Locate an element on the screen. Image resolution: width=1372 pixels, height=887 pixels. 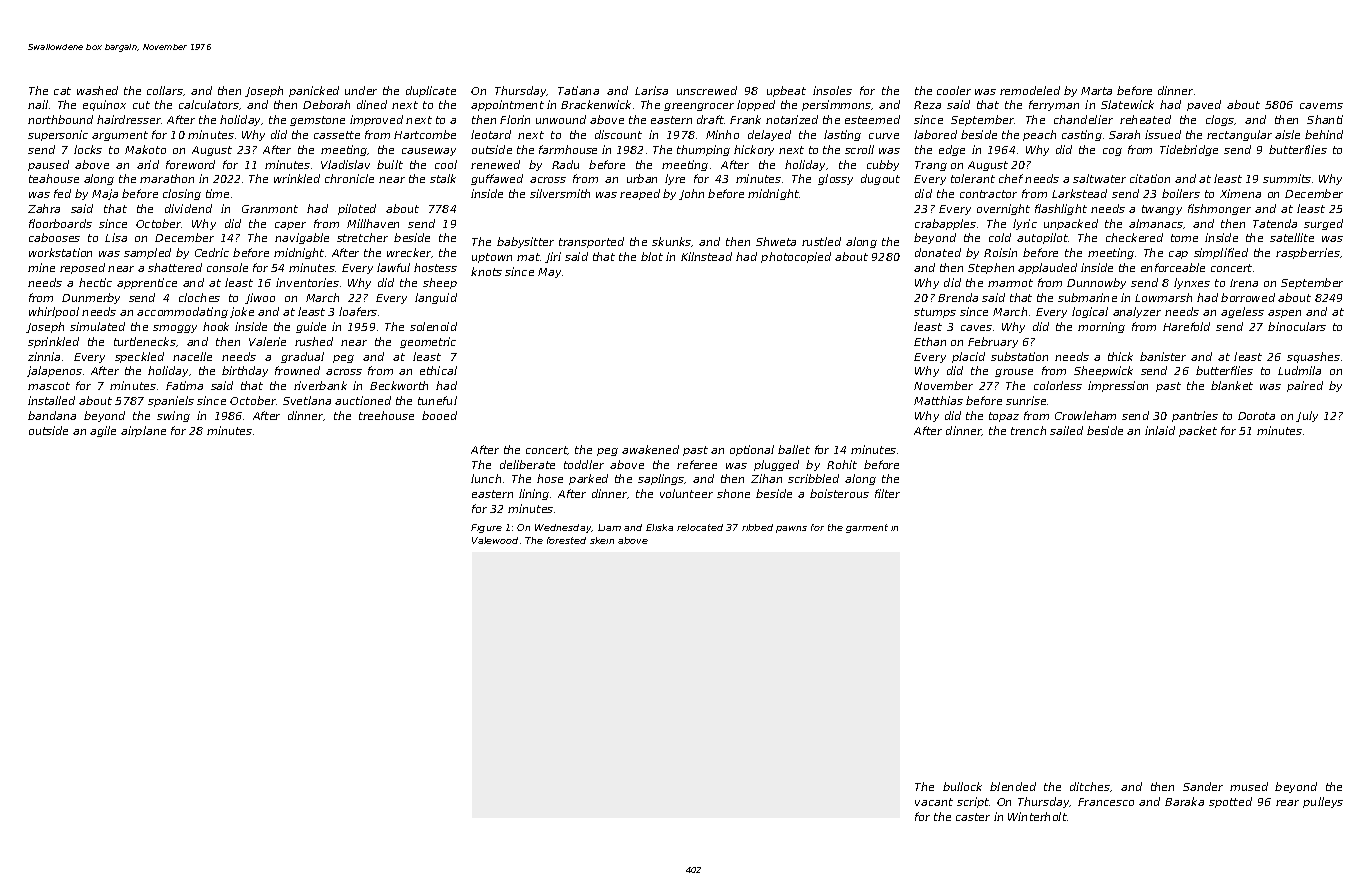
Vladislav is located at coordinates (345, 164).
